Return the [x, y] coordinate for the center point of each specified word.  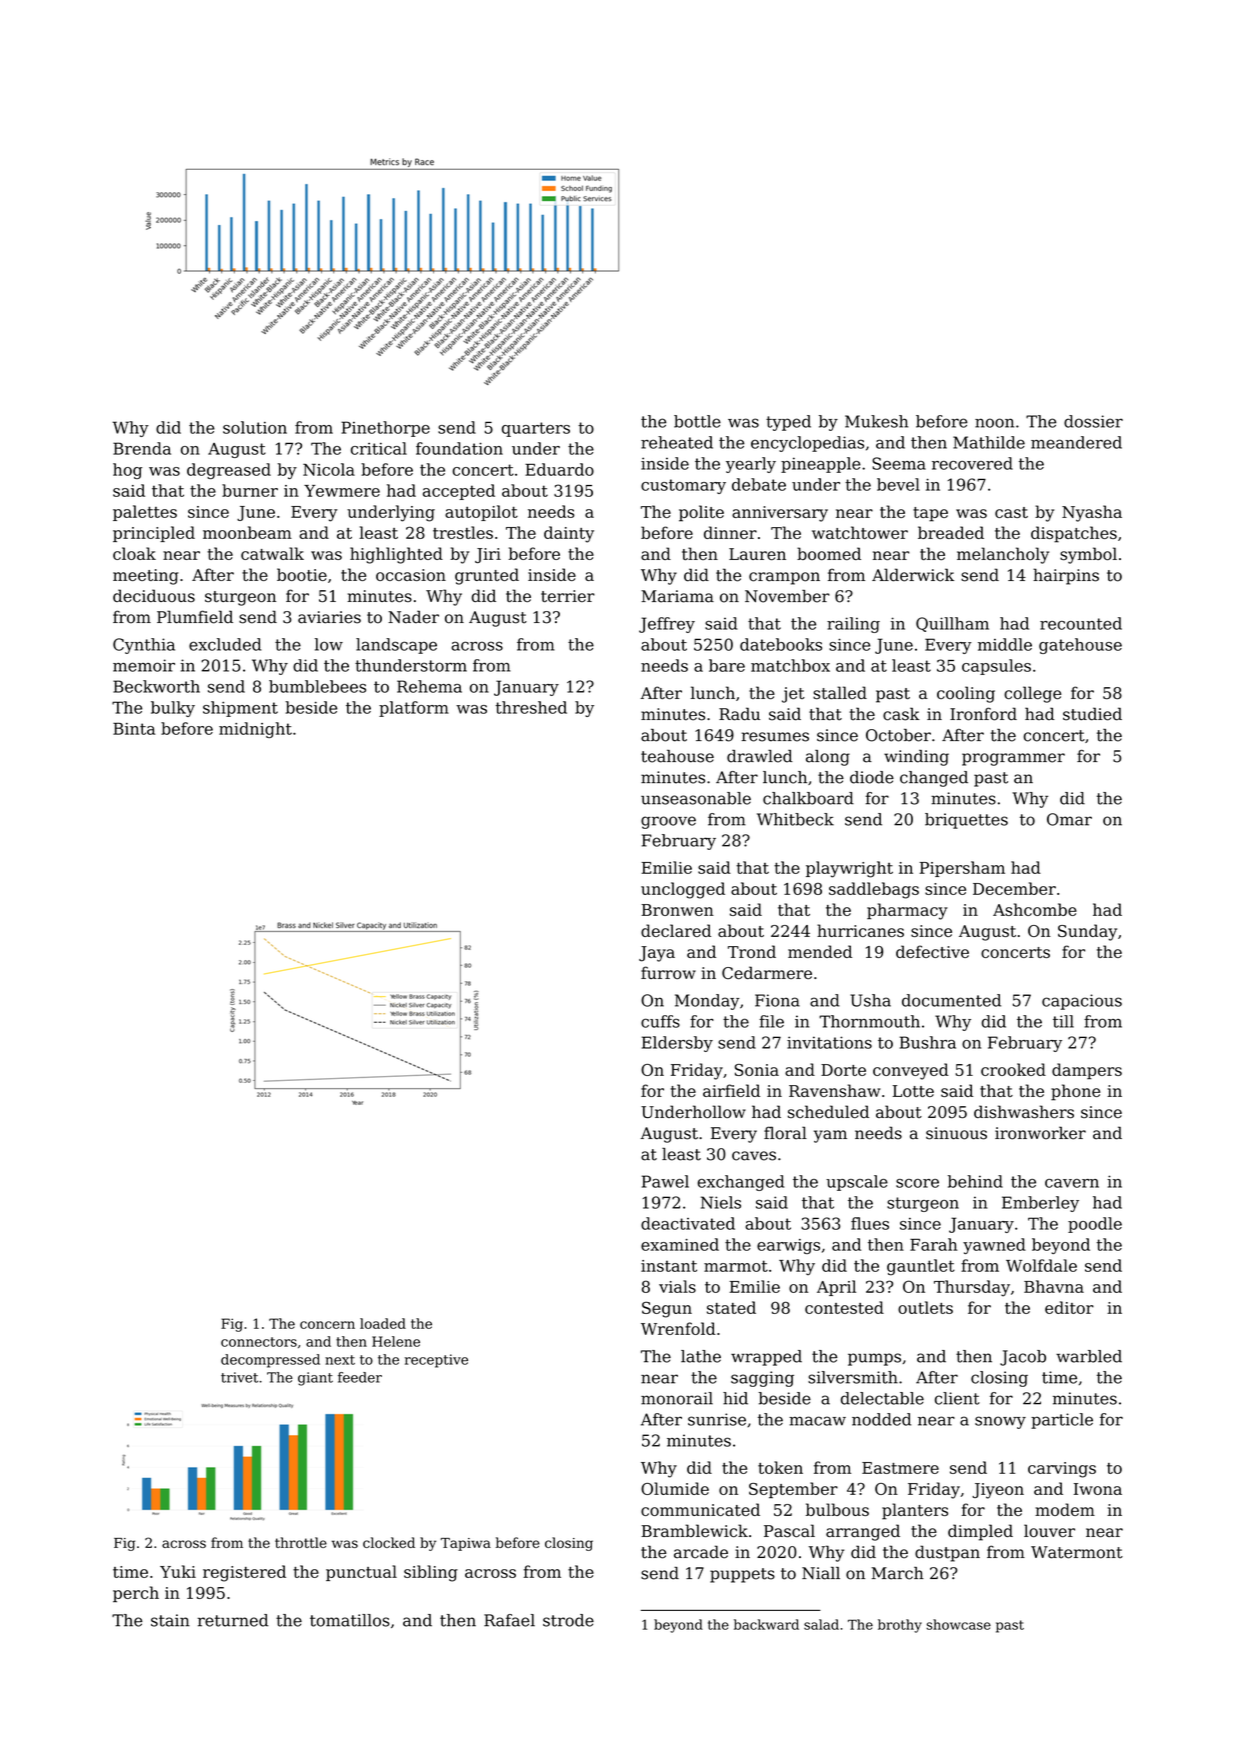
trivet [239, 1377]
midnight [255, 730]
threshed [531, 707]
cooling [966, 694]
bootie [302, 574]
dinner [730, 532]
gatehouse [1080, 646]
